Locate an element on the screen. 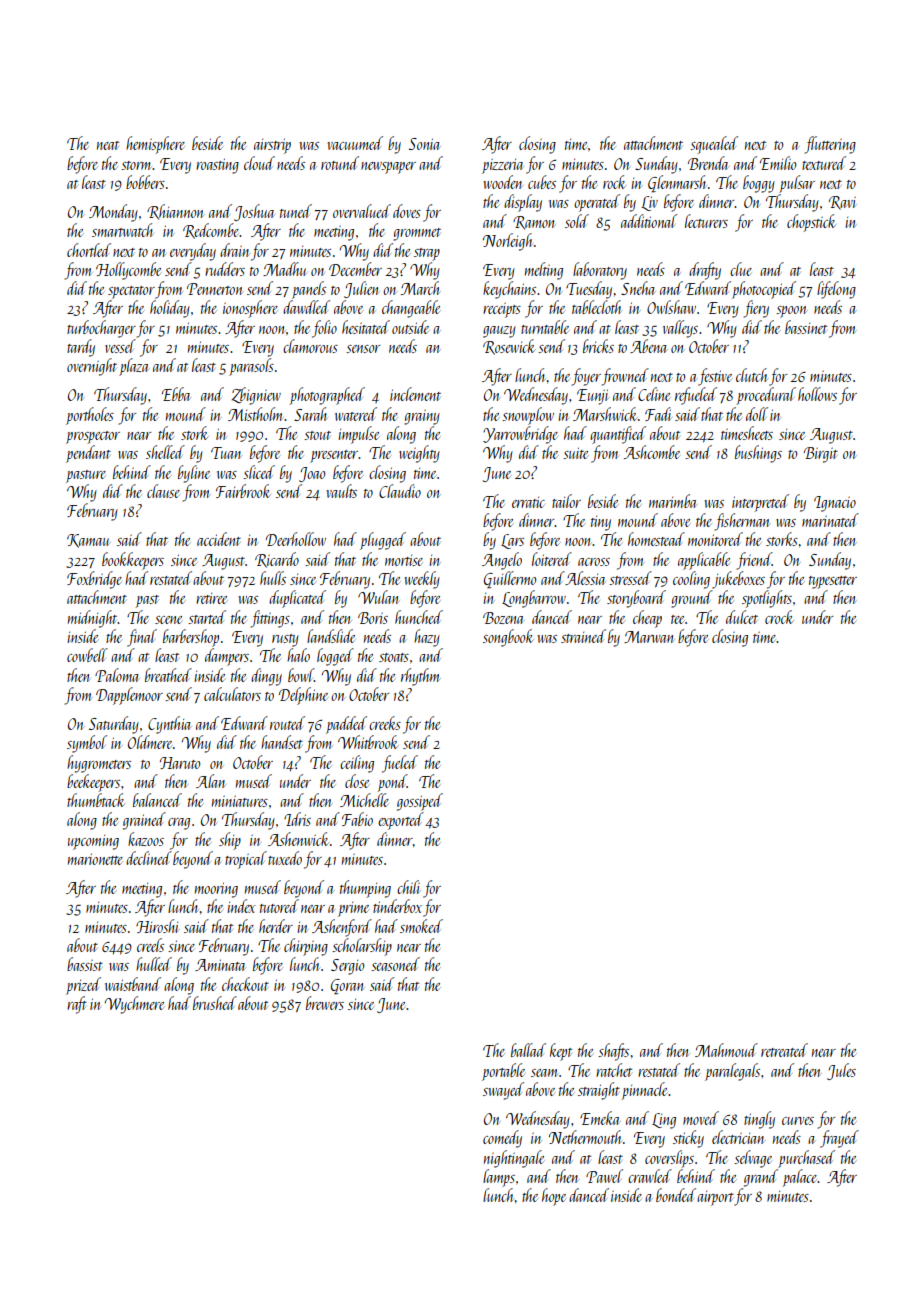  swayed is located at coordinates (503, 1091).
